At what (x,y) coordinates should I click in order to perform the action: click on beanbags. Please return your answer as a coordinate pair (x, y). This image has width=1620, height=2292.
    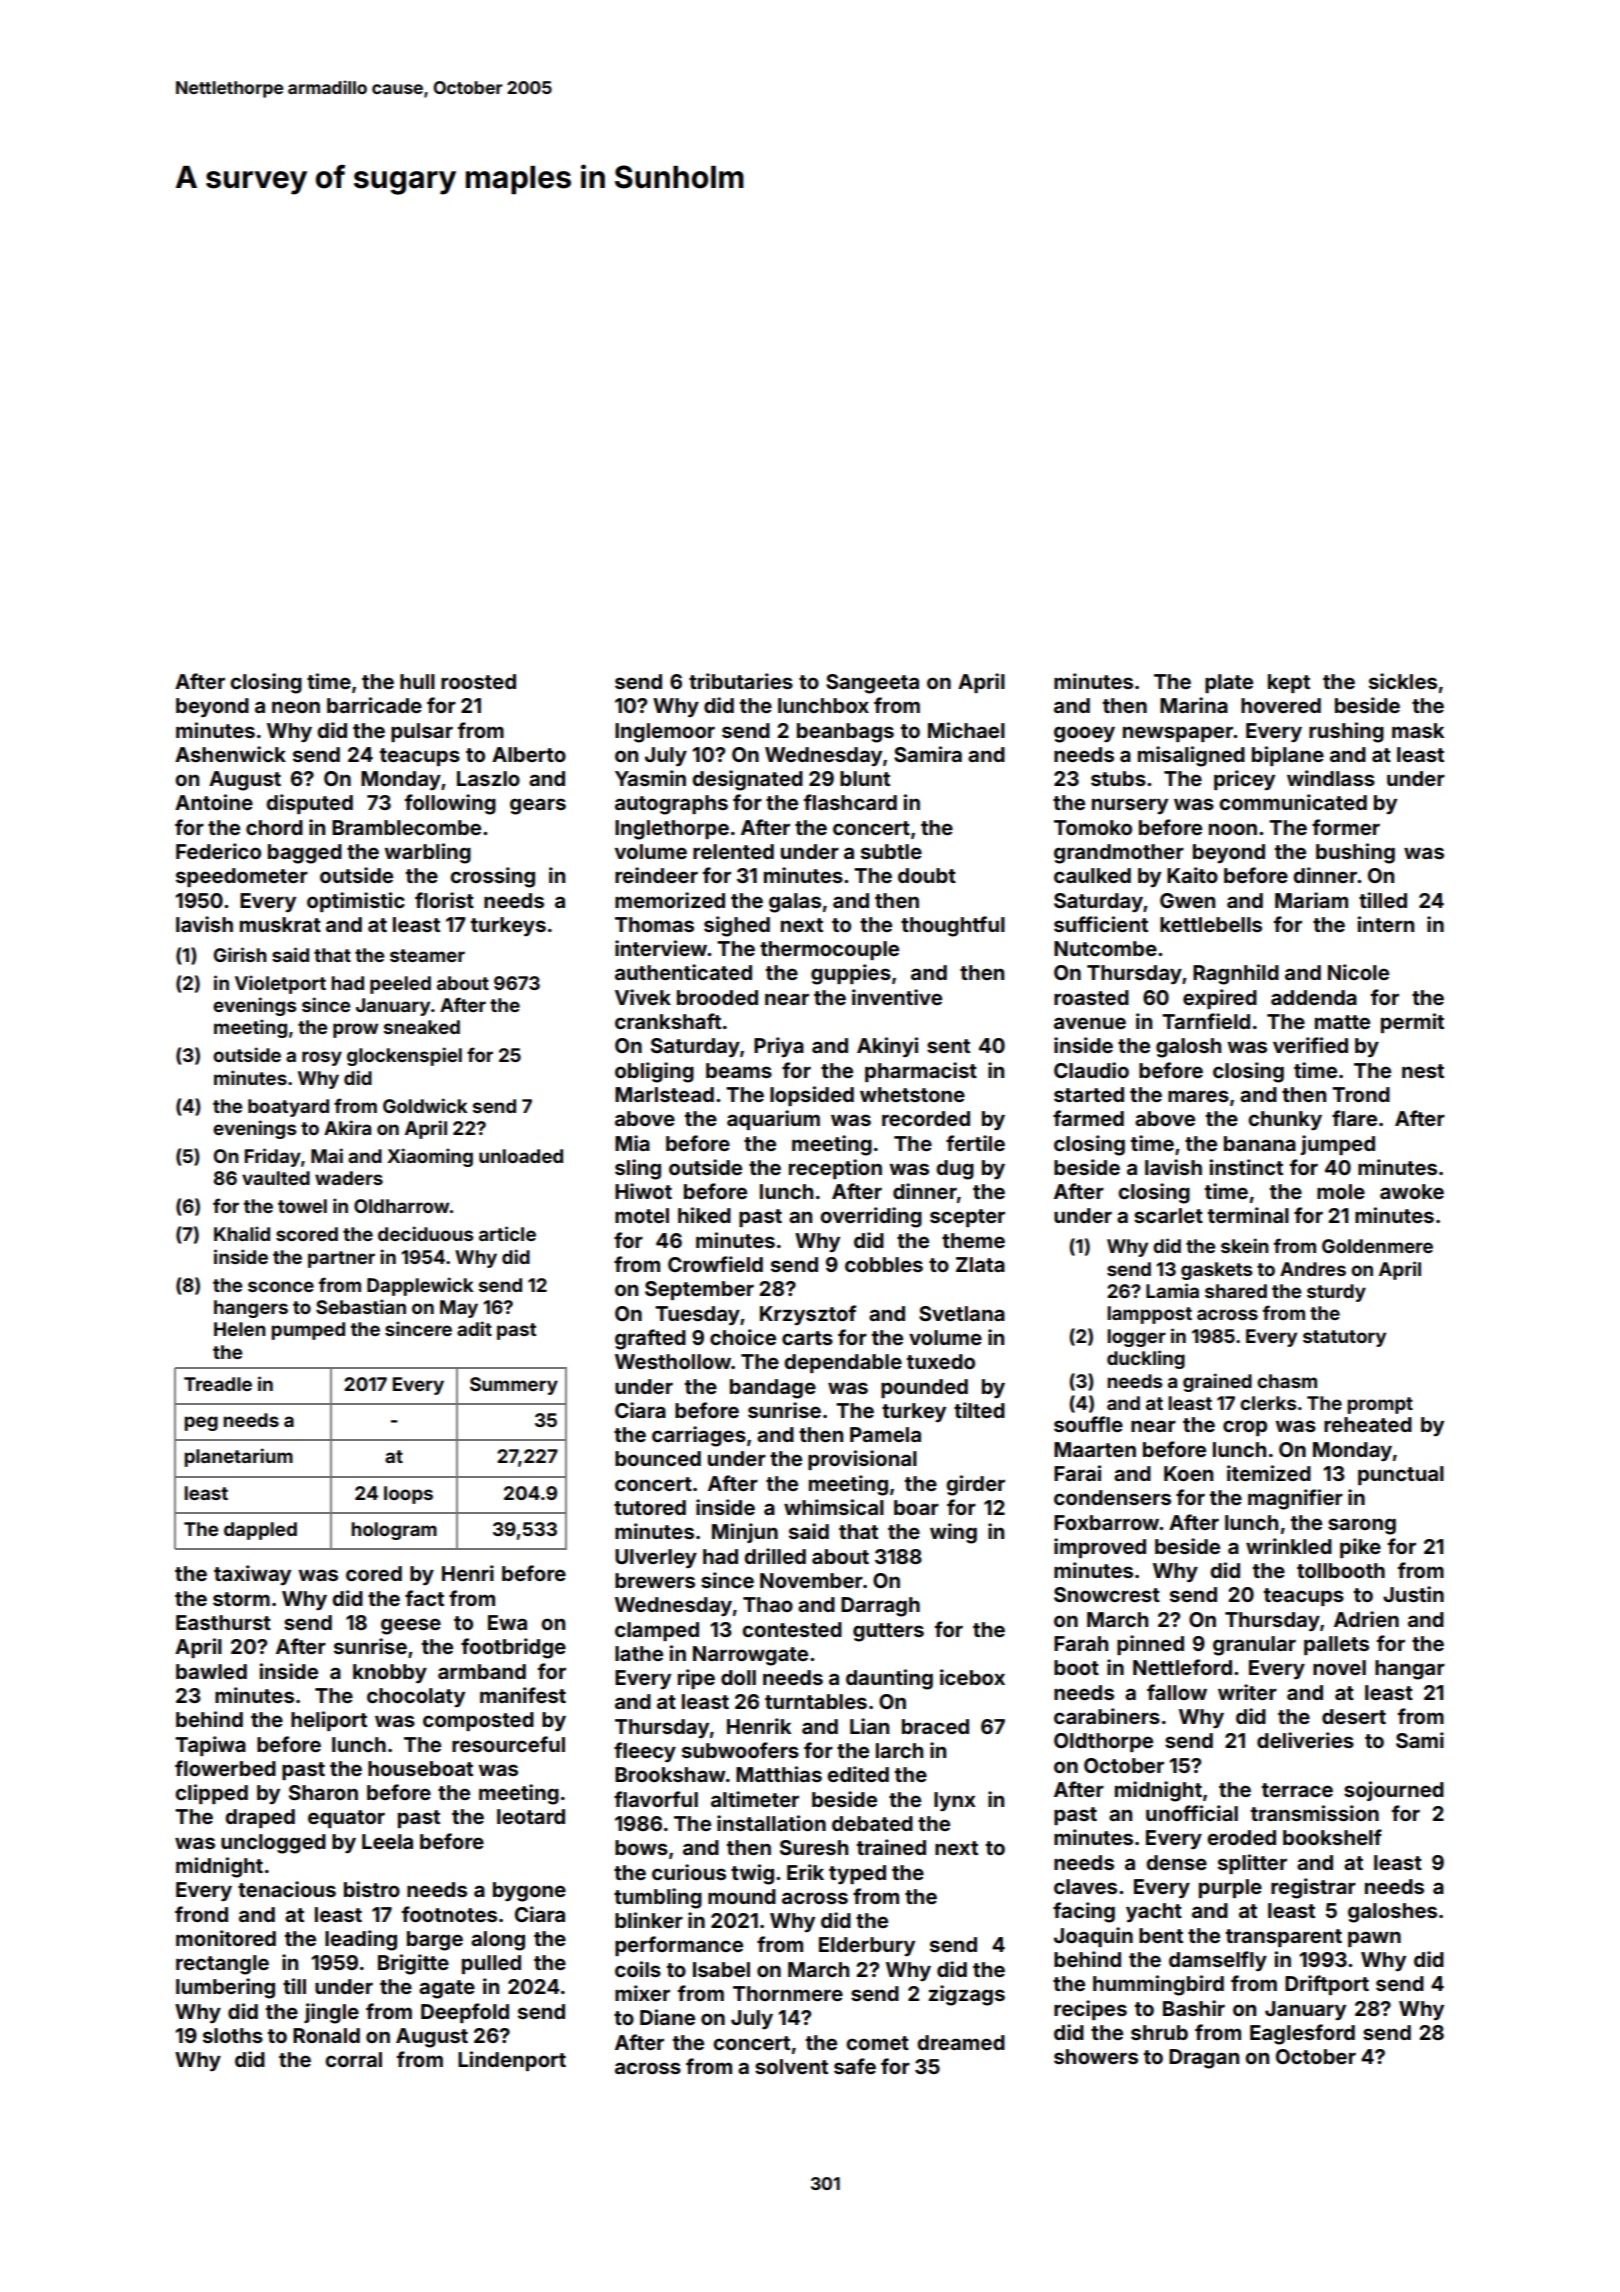
    Looking at the image, I should click on (845, 733).
